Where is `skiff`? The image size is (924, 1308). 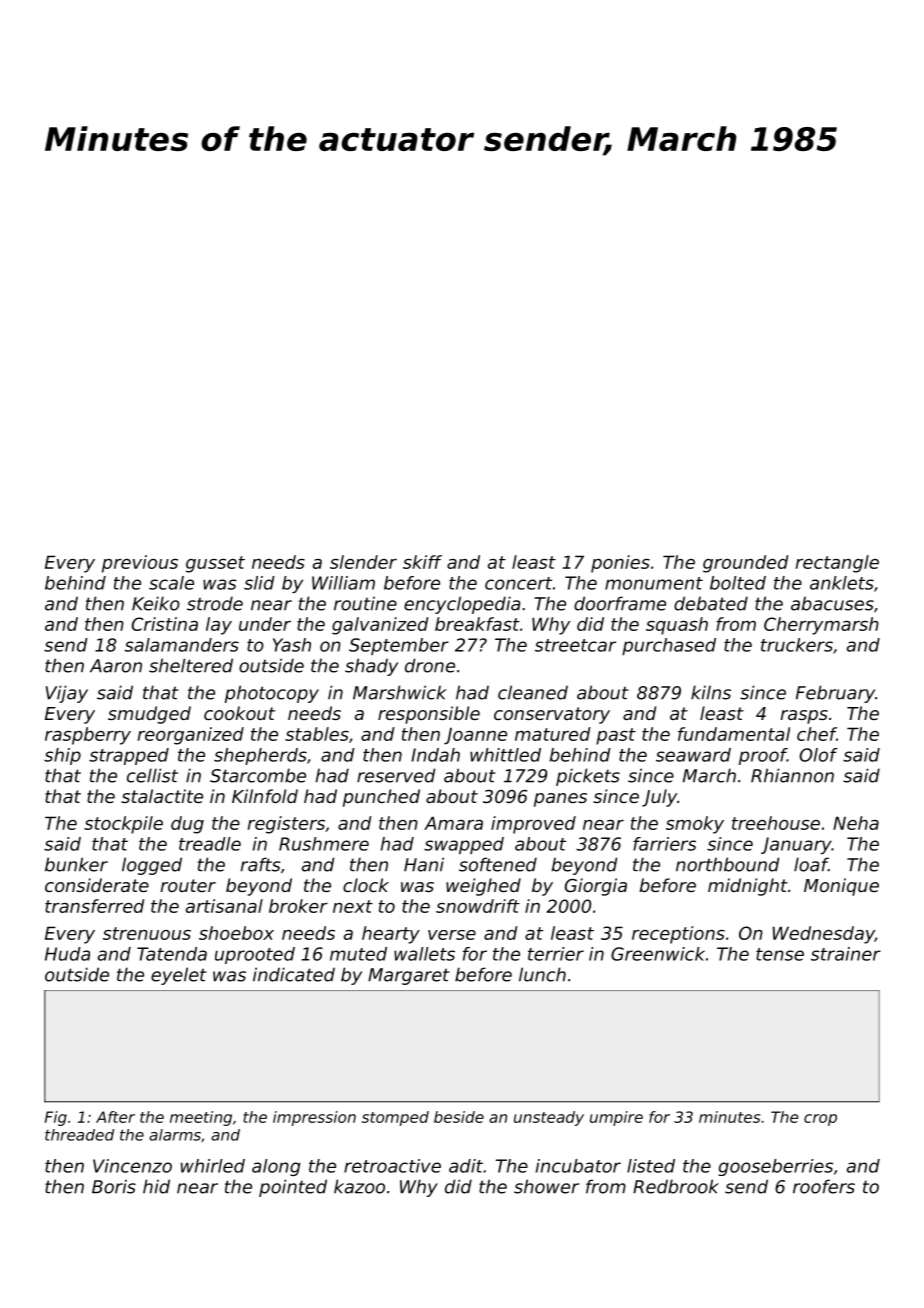 skiff is located at coordinates (422, 562).
